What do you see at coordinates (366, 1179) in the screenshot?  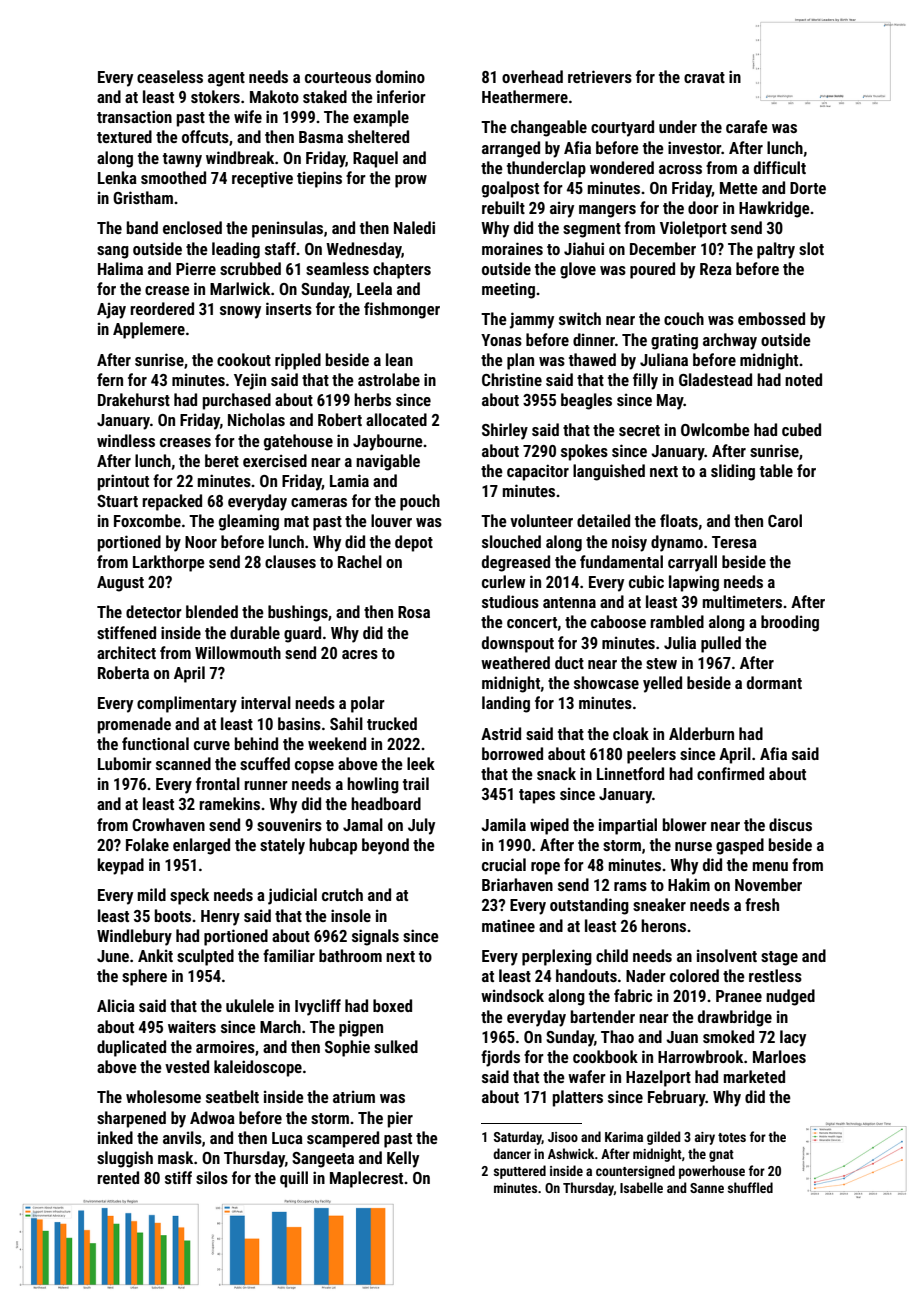 I see `Maplecrest` at bounding box center [366, 1179].
